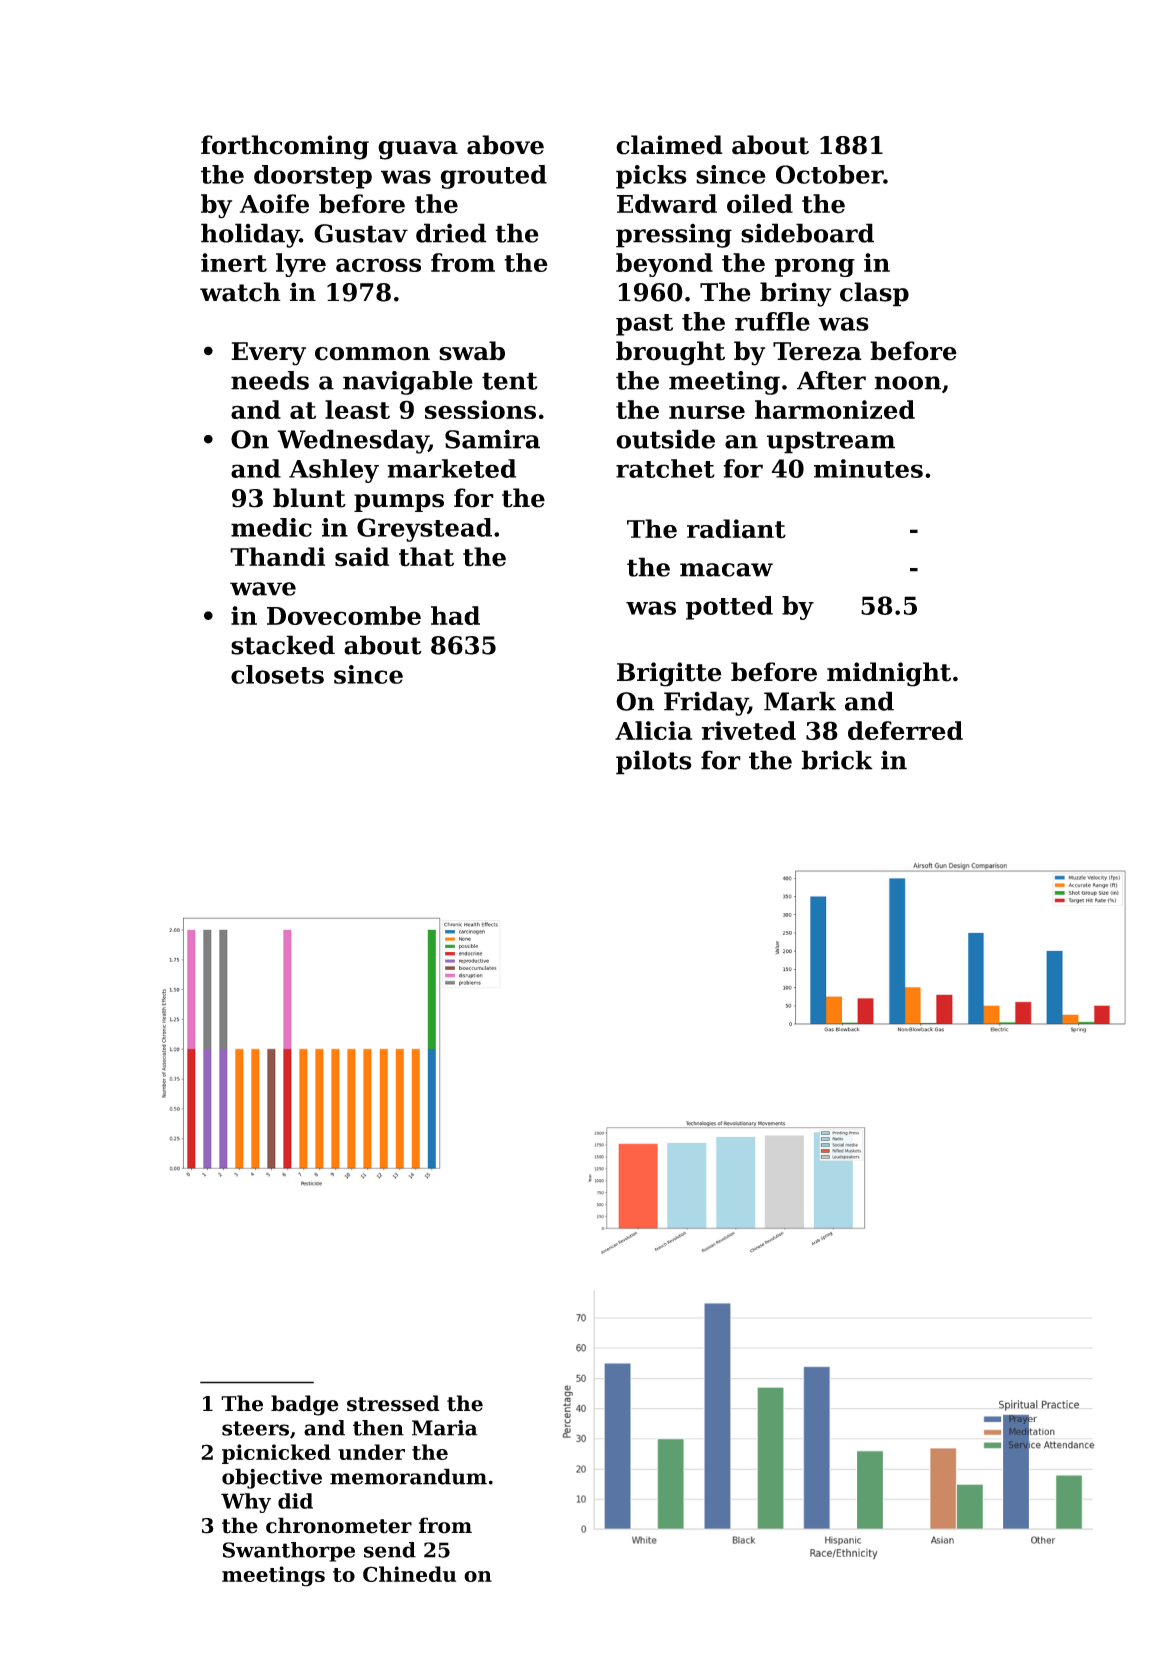 The height and width of the page is (1654, 1165). Describe the element at coordinates (837, 760) in the page. I see `brick` at that location.
